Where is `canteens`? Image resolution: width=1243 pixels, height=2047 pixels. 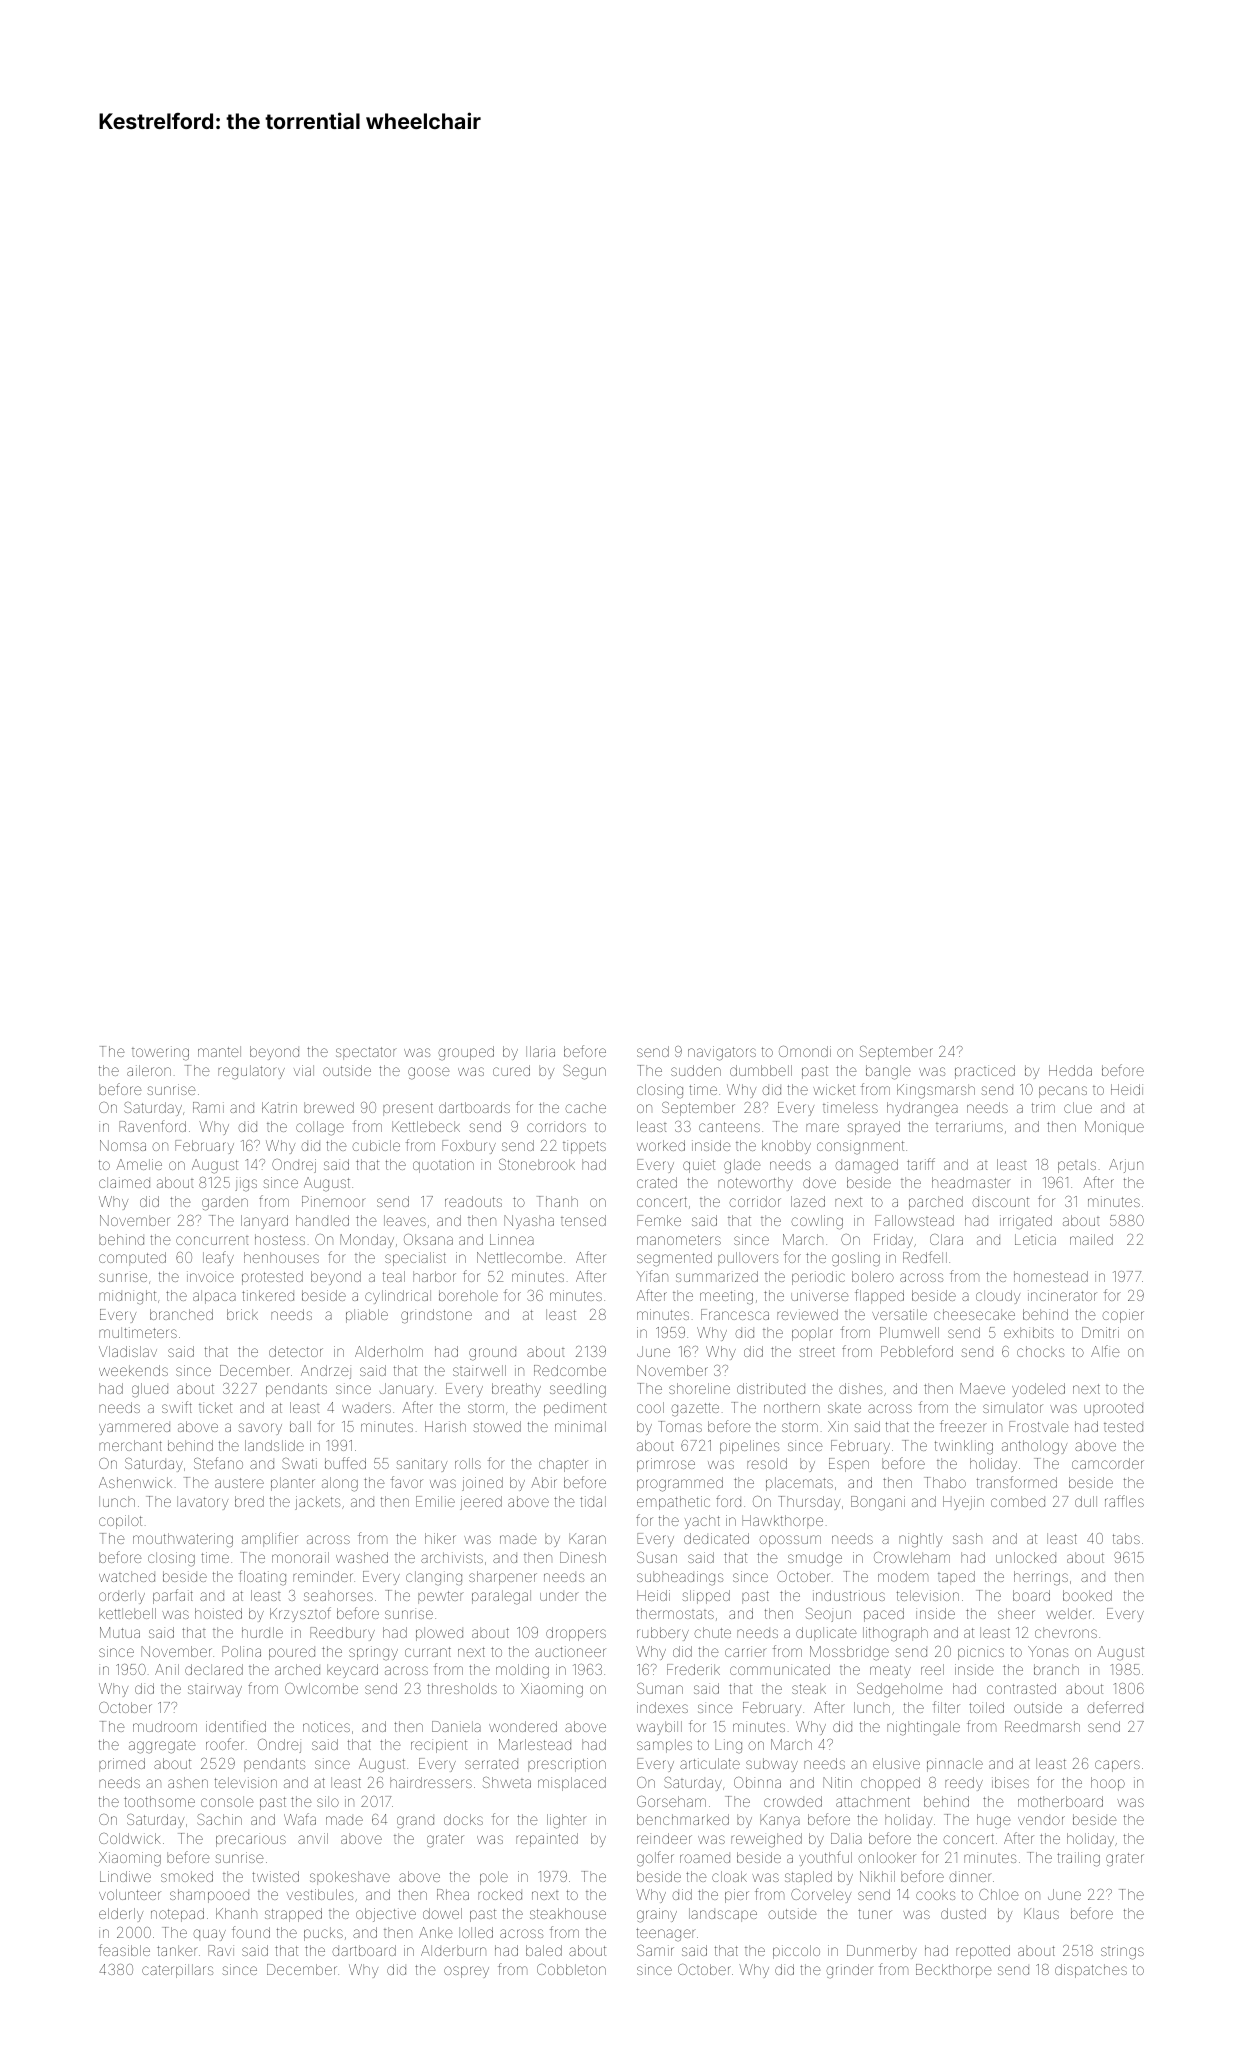 canteens is located at coordinates (729, 1127).
